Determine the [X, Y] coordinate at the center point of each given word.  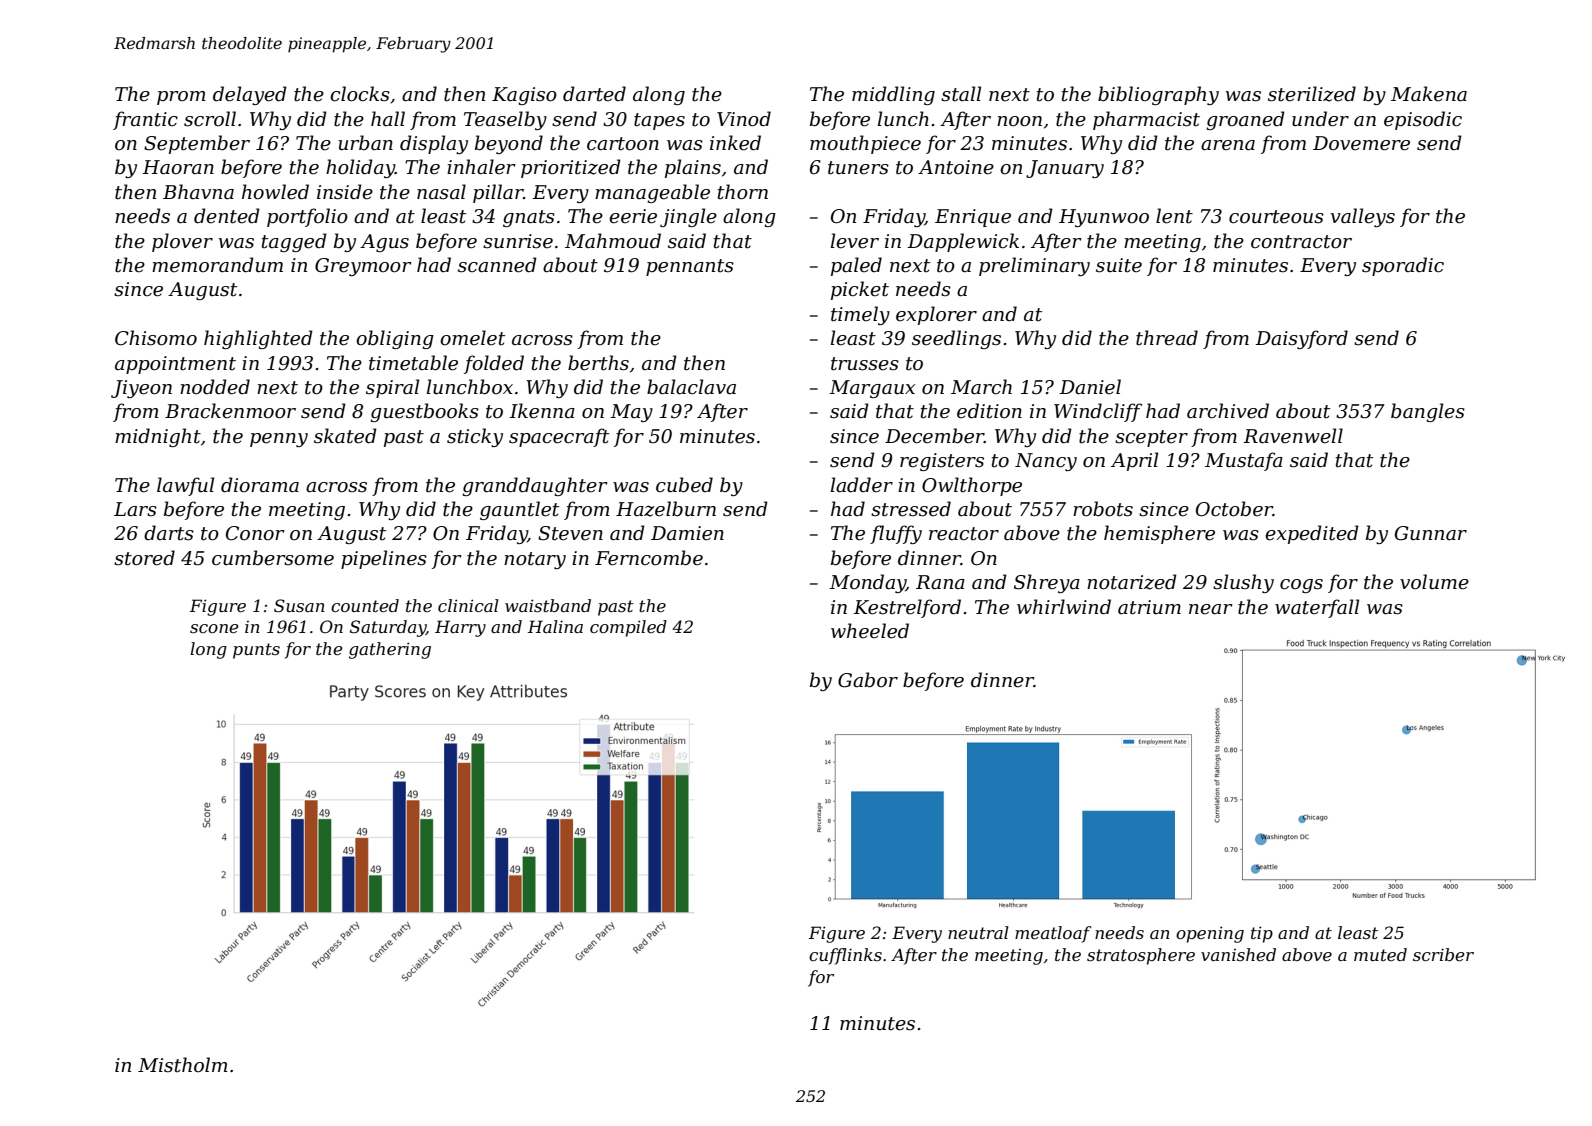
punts [256, 651]
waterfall [1317, 608]
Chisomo [156, 338]
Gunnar [1431, 533]
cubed [684, 485]
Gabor [868, 680]
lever [855, 241]
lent [1174, 216]
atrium [1149, 607]
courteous [1276, 217]
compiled [628, 628]
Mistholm [183, 1065]
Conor [255, 533]
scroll [210, 119]
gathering [390, 650]
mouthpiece [865, 144]
